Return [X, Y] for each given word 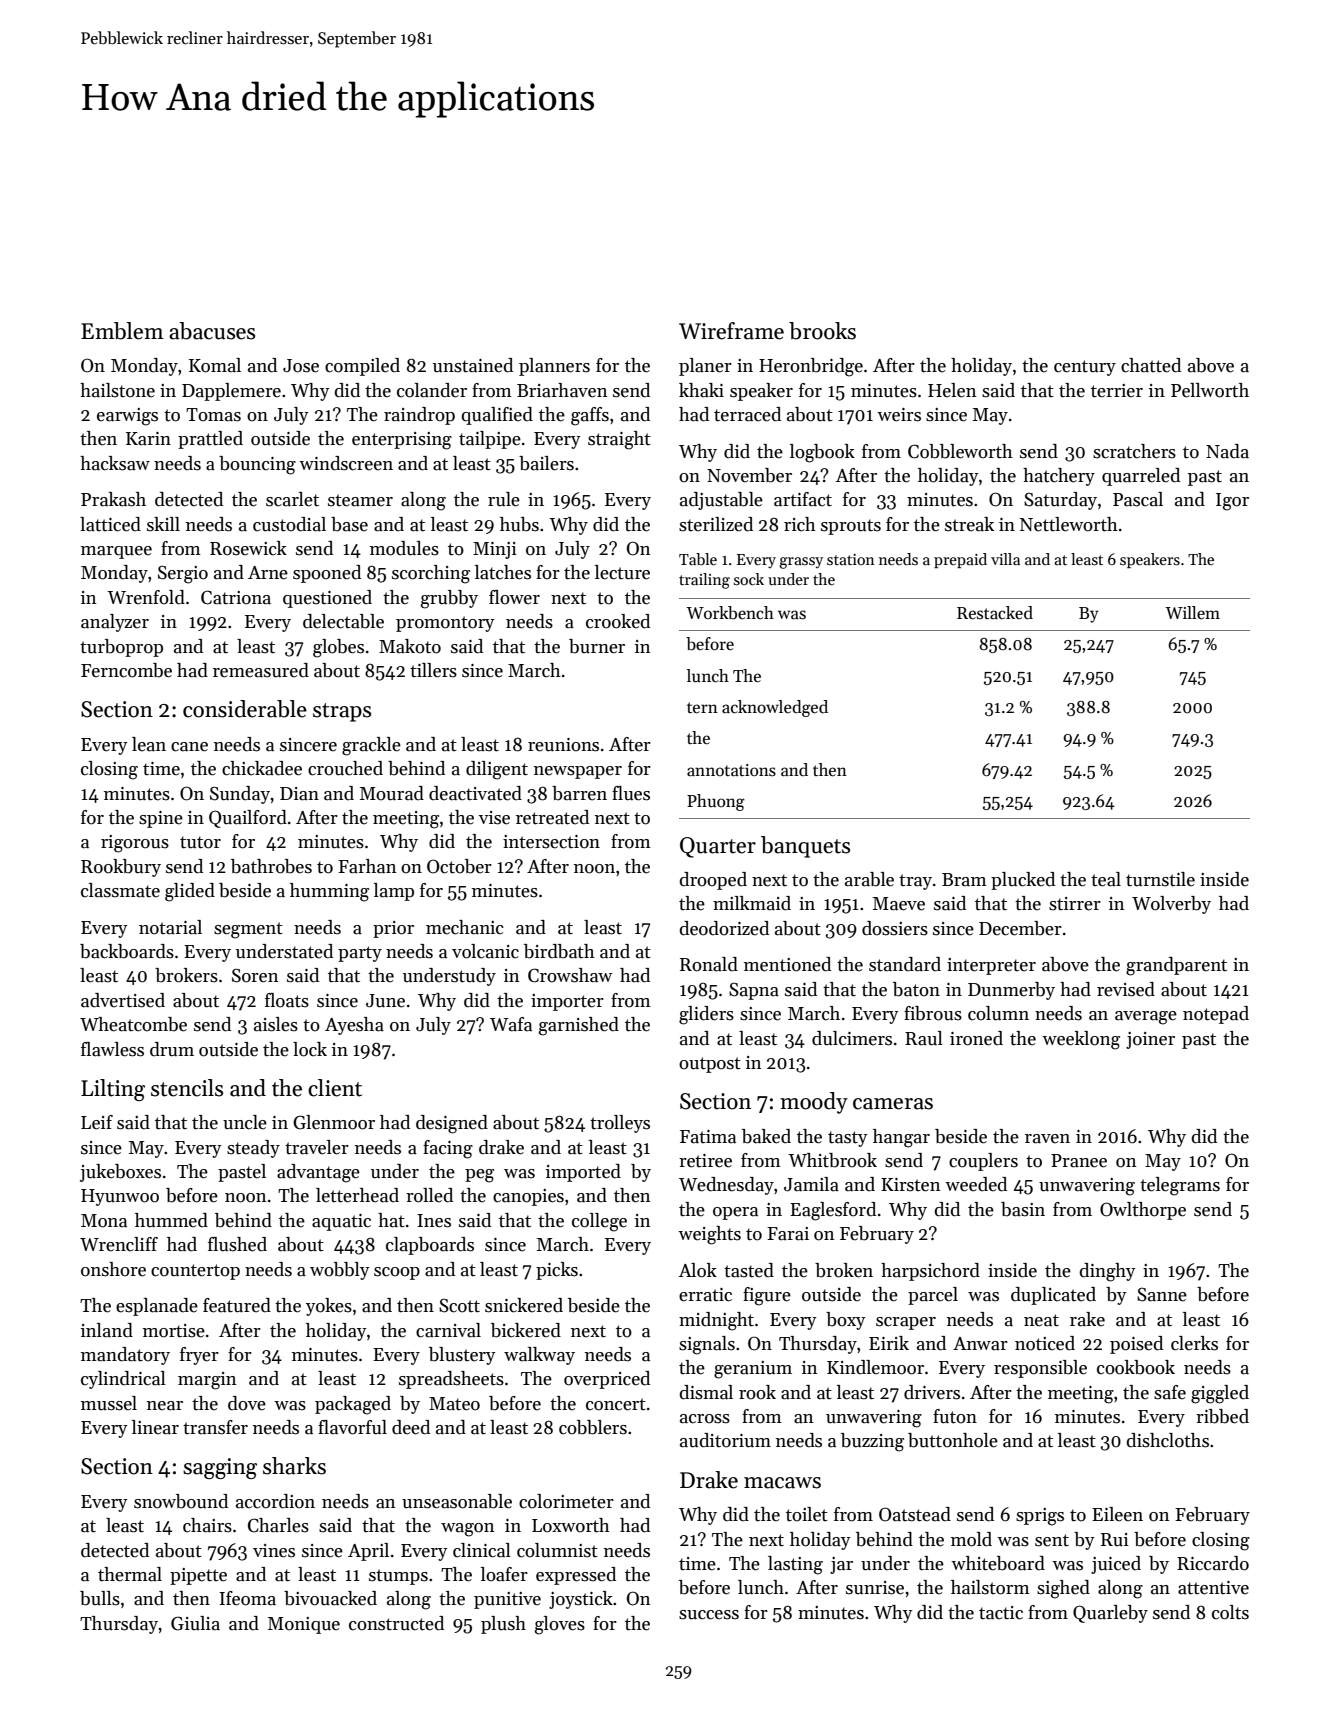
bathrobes [271, 866]
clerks [1194, 1343]
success [709, 1615]
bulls [100, 1598]
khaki [701, 390]
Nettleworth [1069, 524]
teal [1106, 879]
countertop [195, 1272]
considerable [245, 709]
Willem [1192, 613]
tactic [1001, 1613]
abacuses [212, 331]
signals [707, 1345]
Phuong [716, 802]
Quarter [718, 847]
